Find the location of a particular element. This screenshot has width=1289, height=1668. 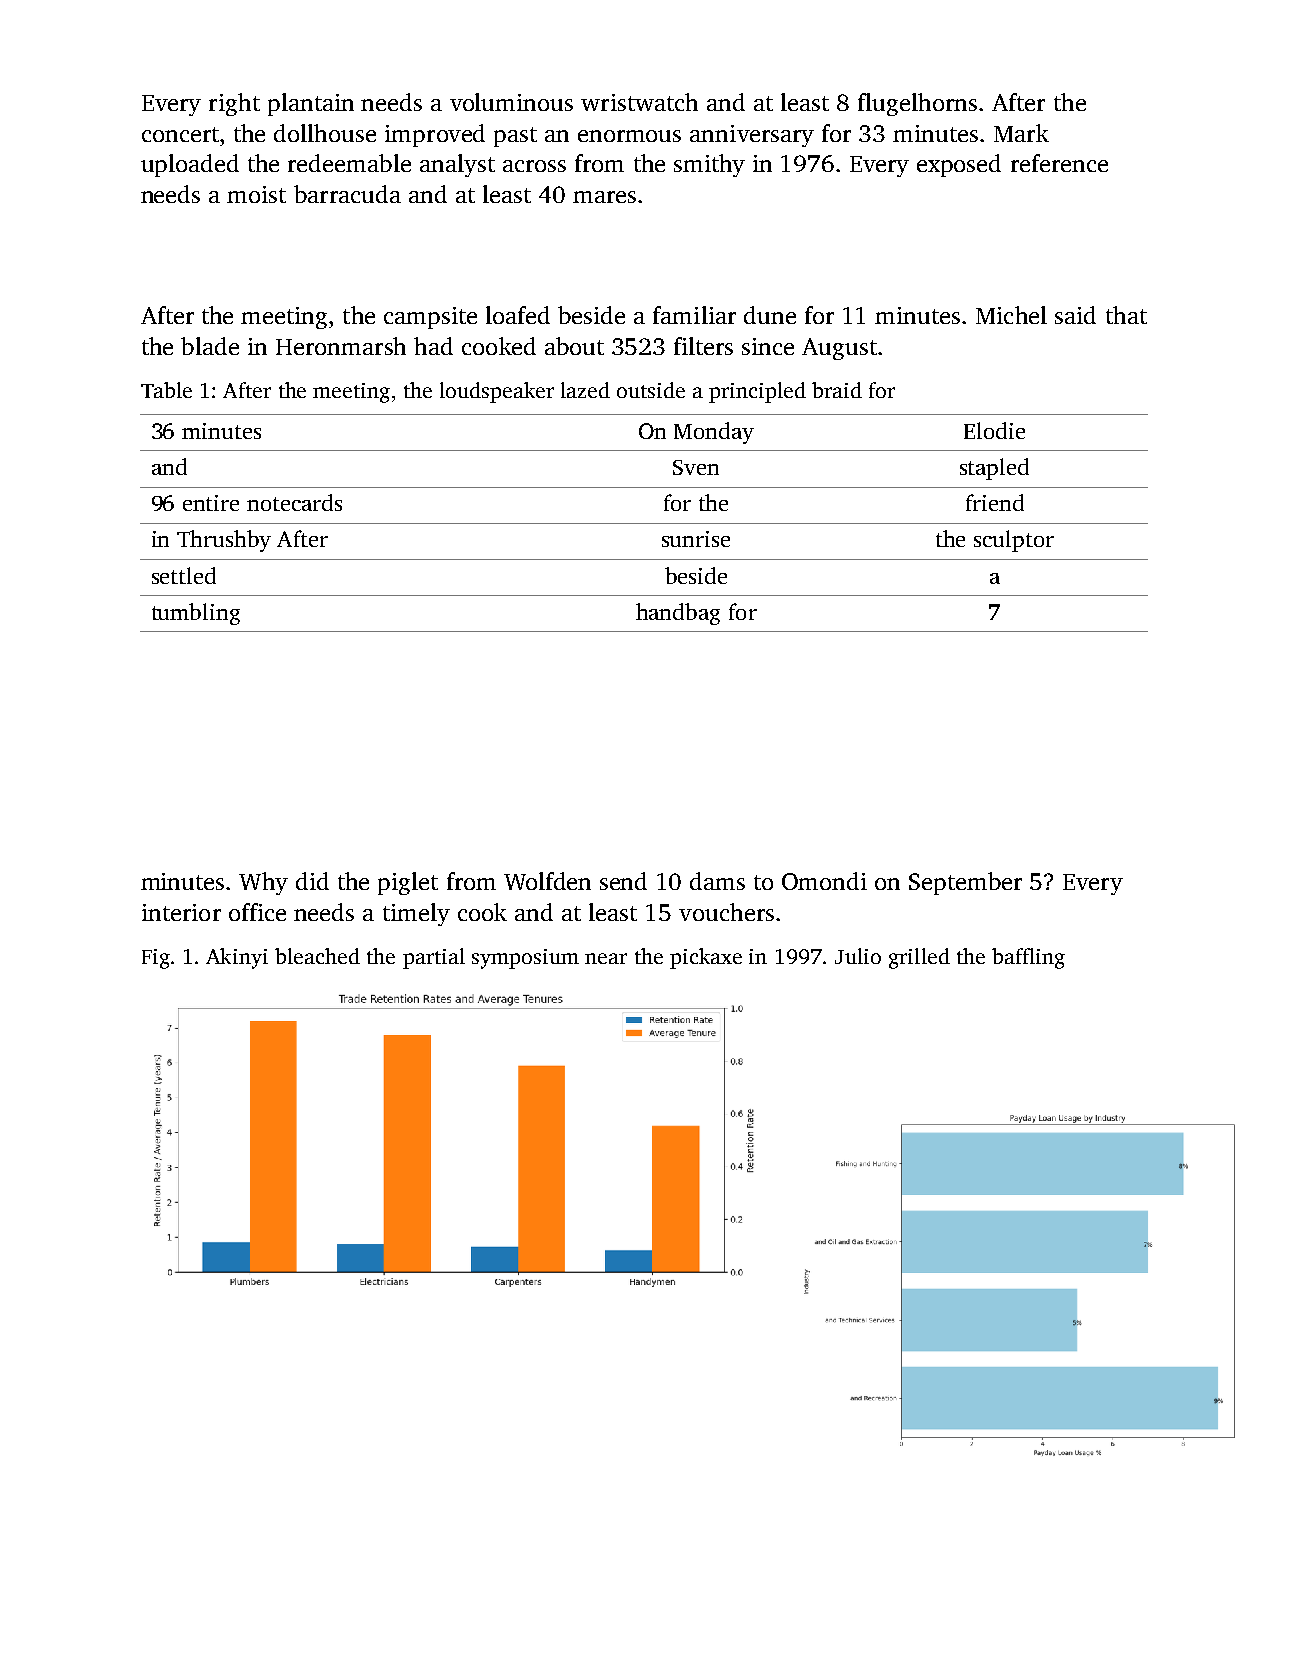

Table is located at coordinates (166, 390).
